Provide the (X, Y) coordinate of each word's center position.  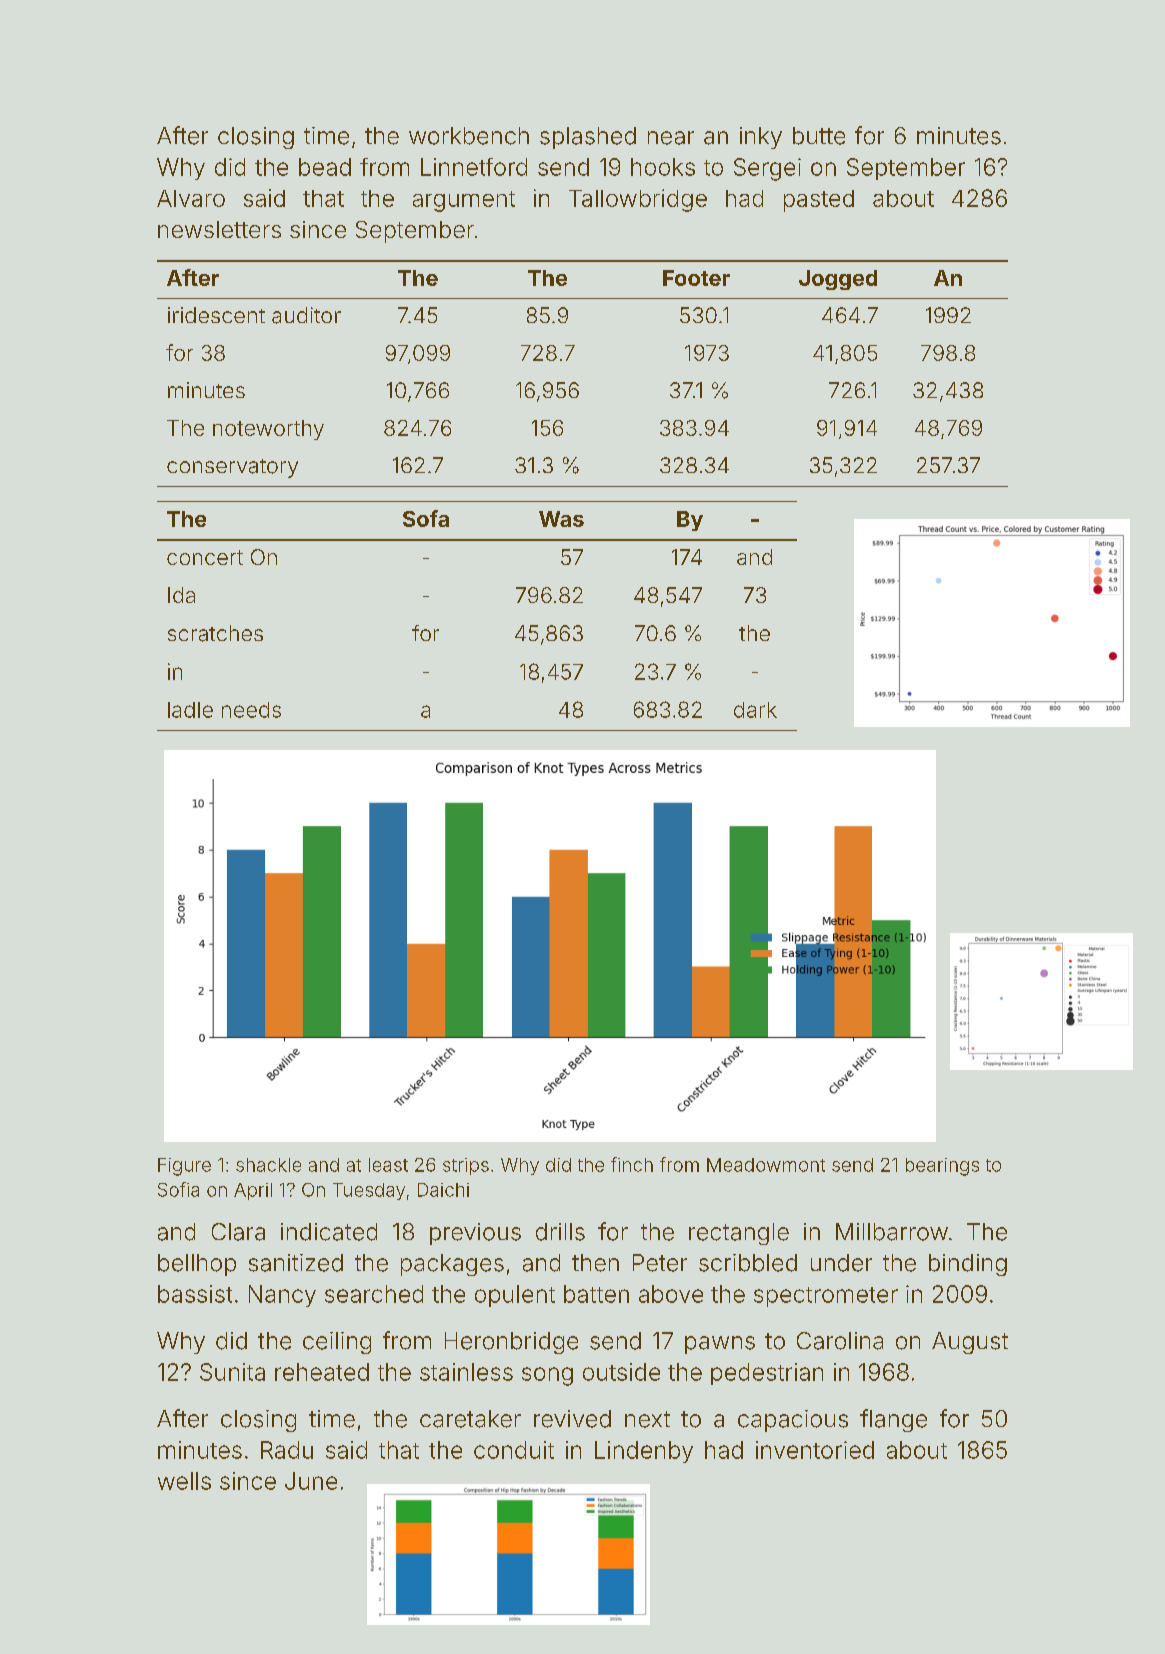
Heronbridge (511, 1343)
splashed (588, 138)
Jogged (838, 280)
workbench (469, 136)
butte (819, 136)
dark (755, 710)
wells (184, 1481)
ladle (190, 710)
